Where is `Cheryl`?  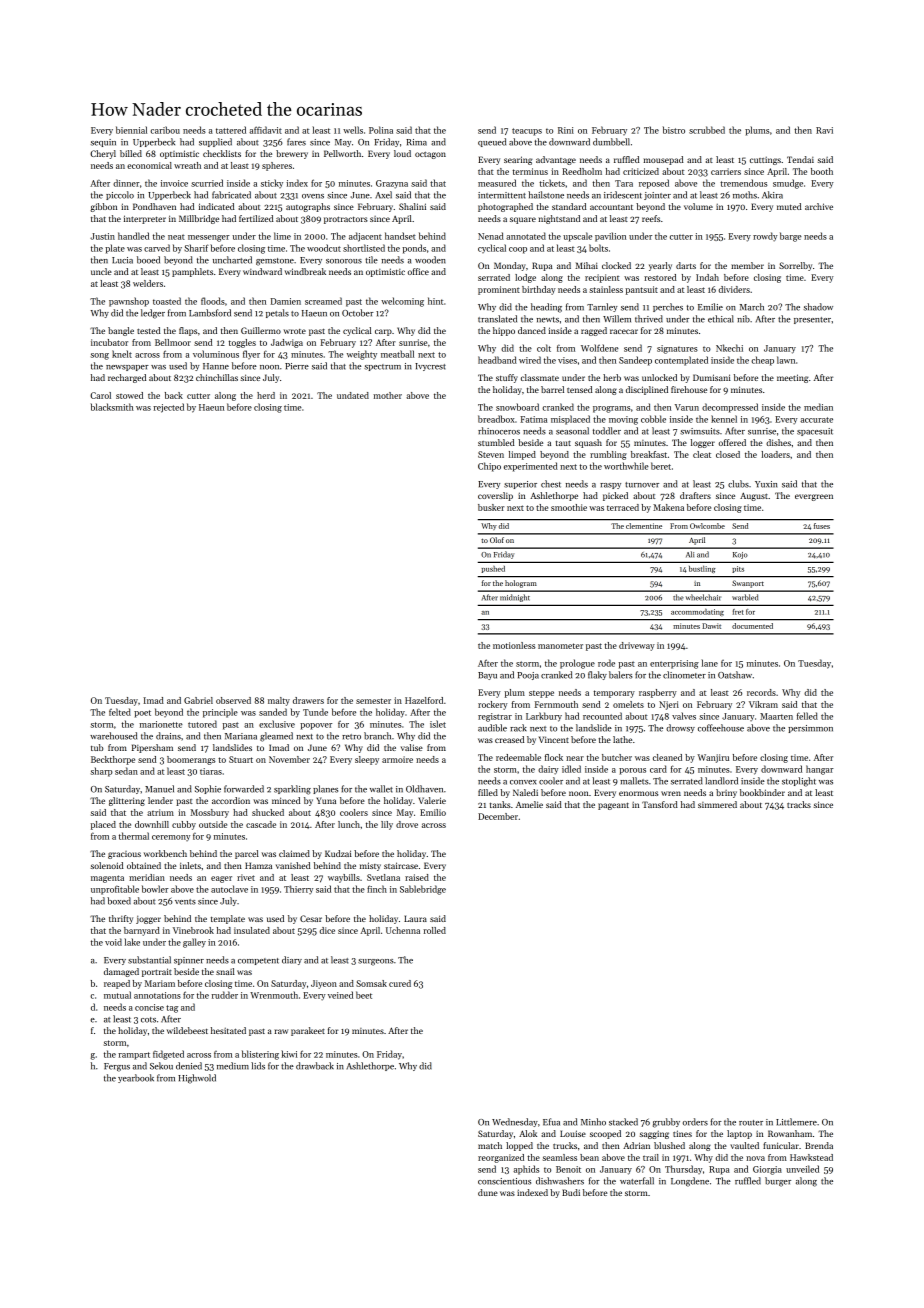
Cheryl is located at coordinates (103, 154).
